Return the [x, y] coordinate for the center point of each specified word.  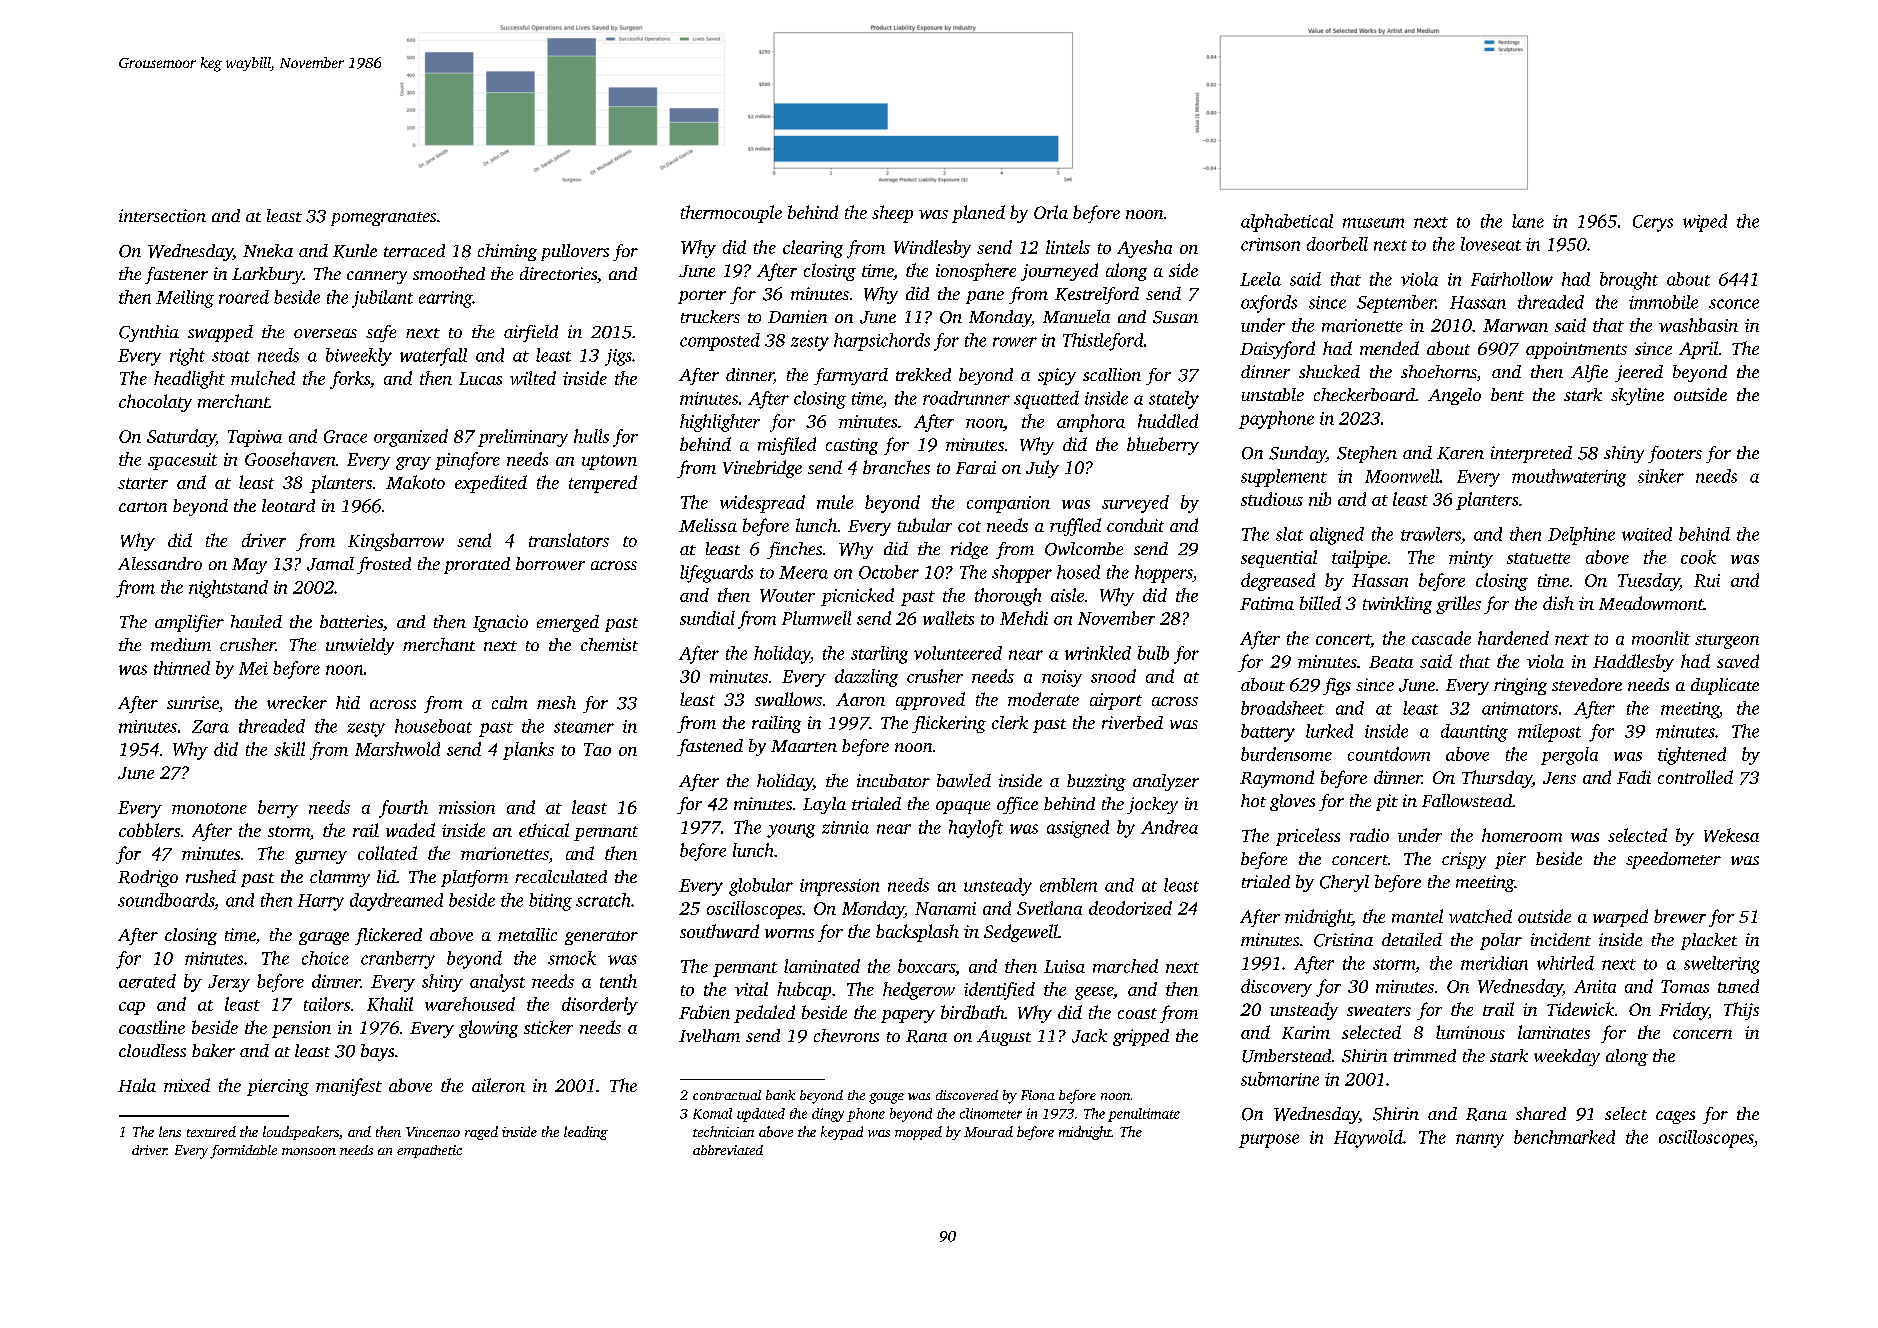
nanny [1480, 1141]
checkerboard [1364, 394]
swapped [220, 333]
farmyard [851, 376]
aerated [147, 981]
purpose [1269, 1141]
